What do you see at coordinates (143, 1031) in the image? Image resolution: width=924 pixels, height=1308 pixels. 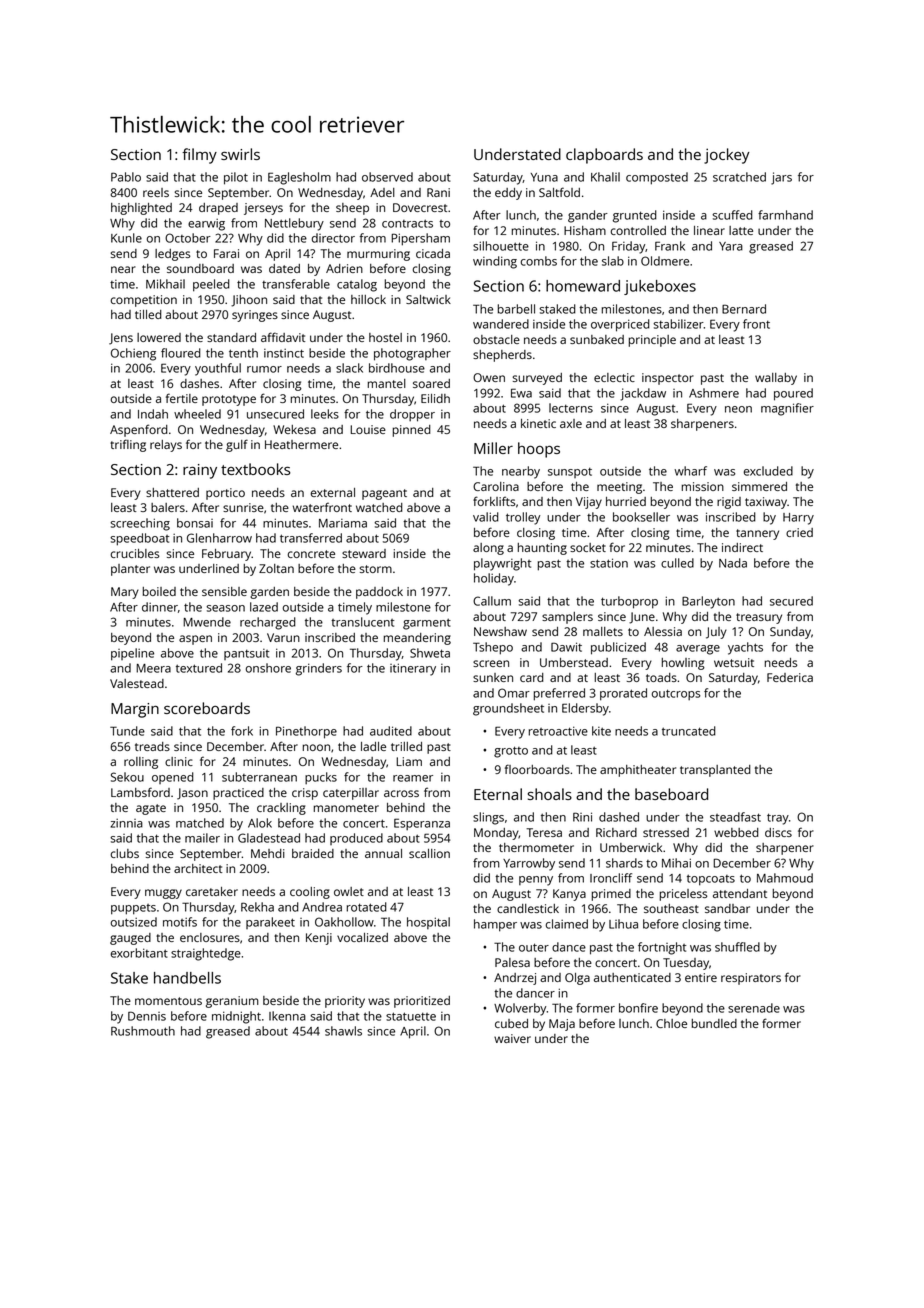 I see `Rushmouth` at bounding box center [143, 1031].
